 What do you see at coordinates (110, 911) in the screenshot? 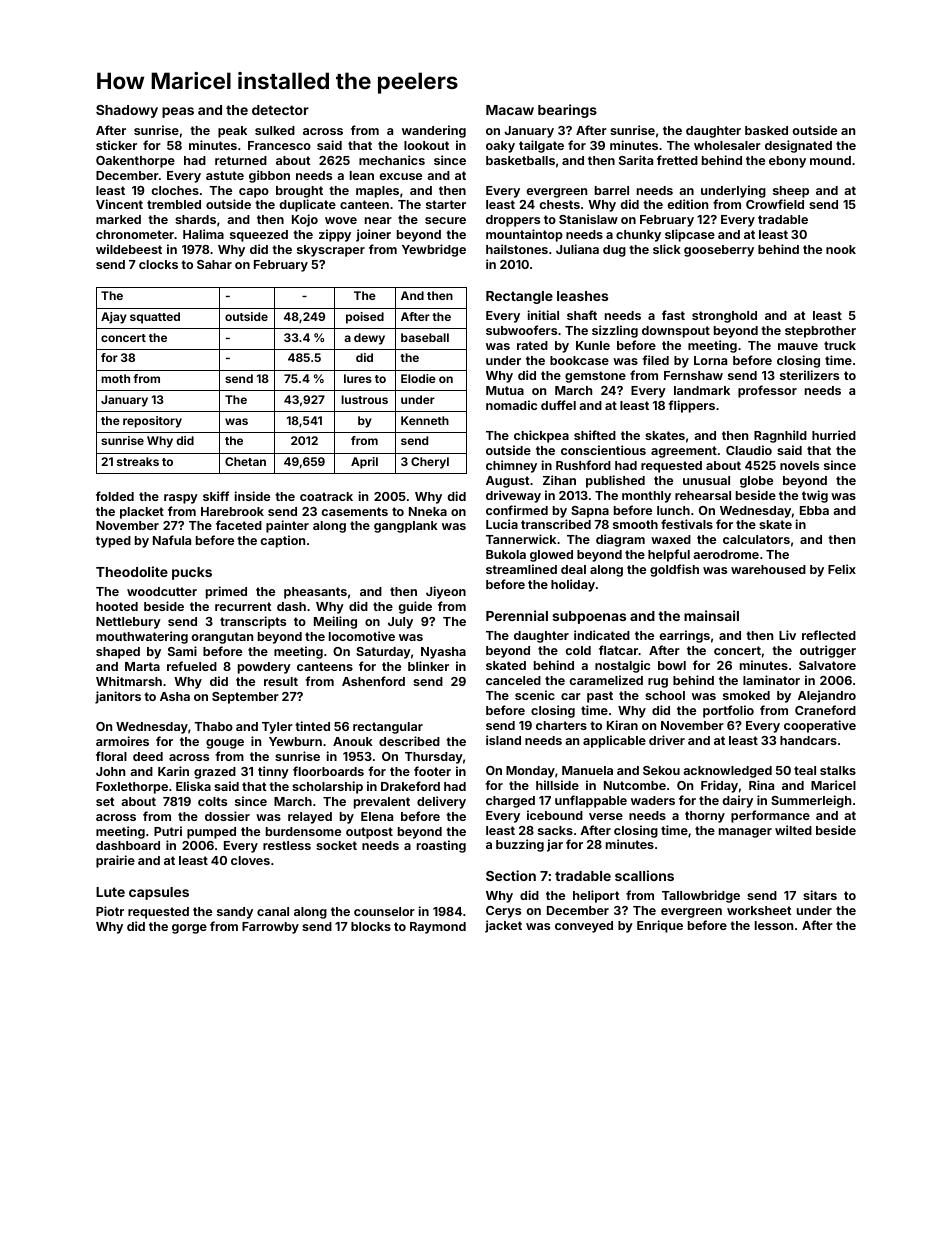
I see `Piotr` at bounding box center [110, 911].
